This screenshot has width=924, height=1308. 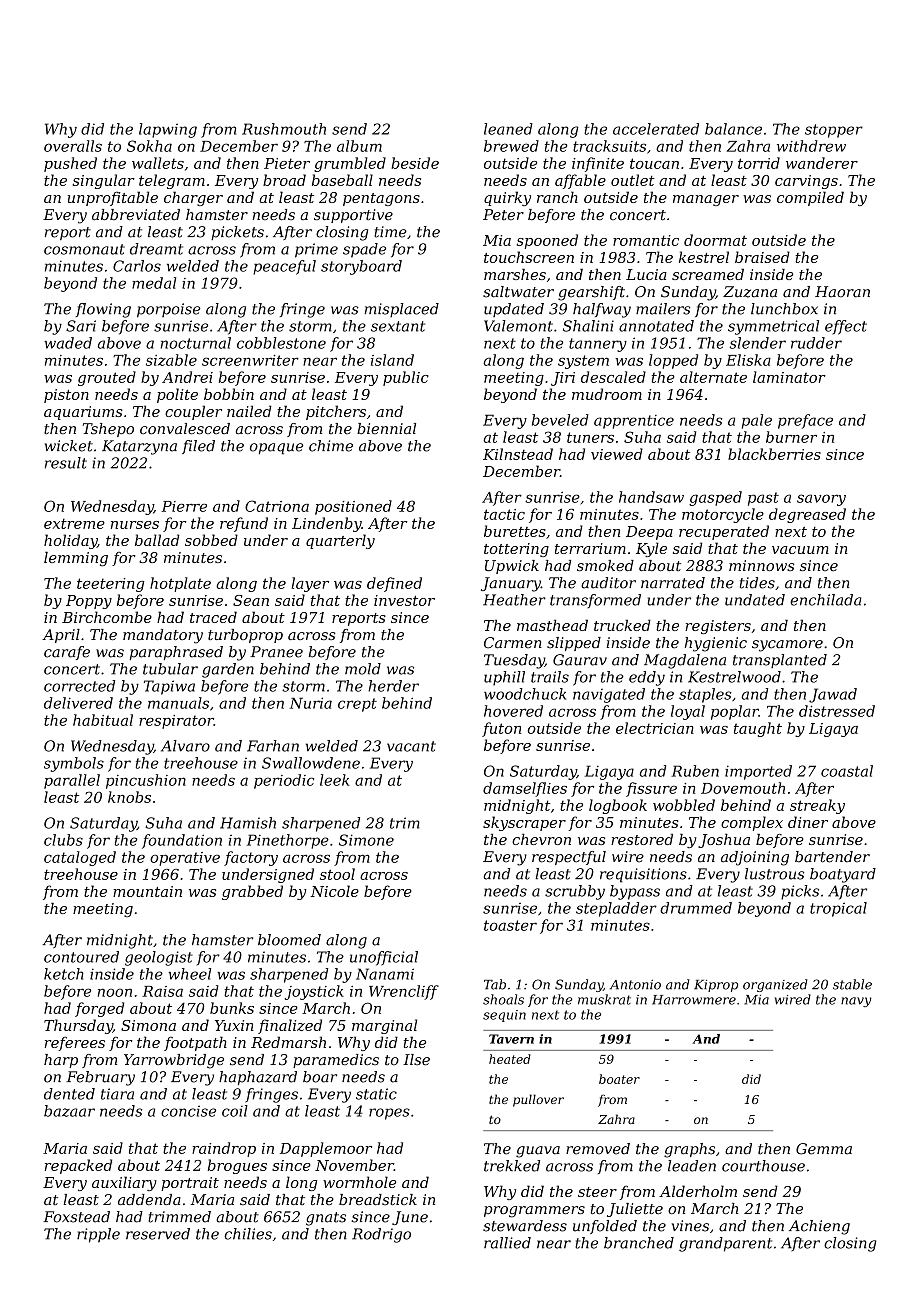 I want to click on album, so click(x=359, y=146).
